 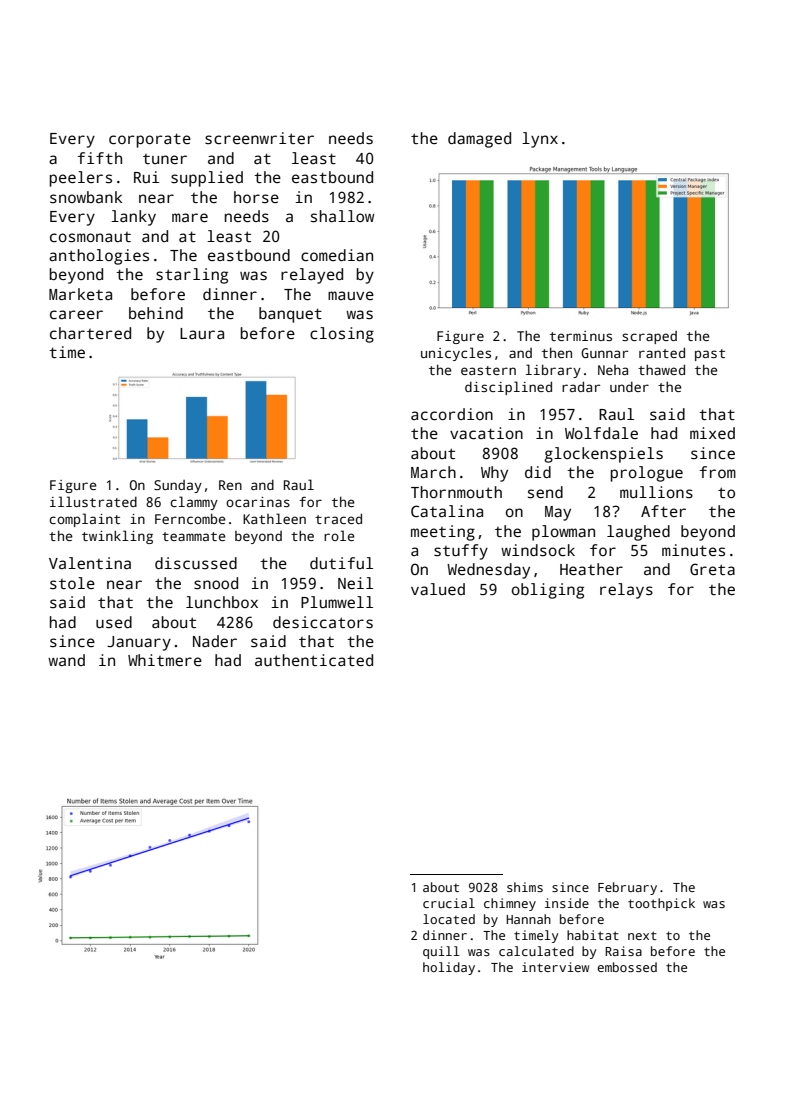 I want to click on terminus, so click(x=581, y=336).
